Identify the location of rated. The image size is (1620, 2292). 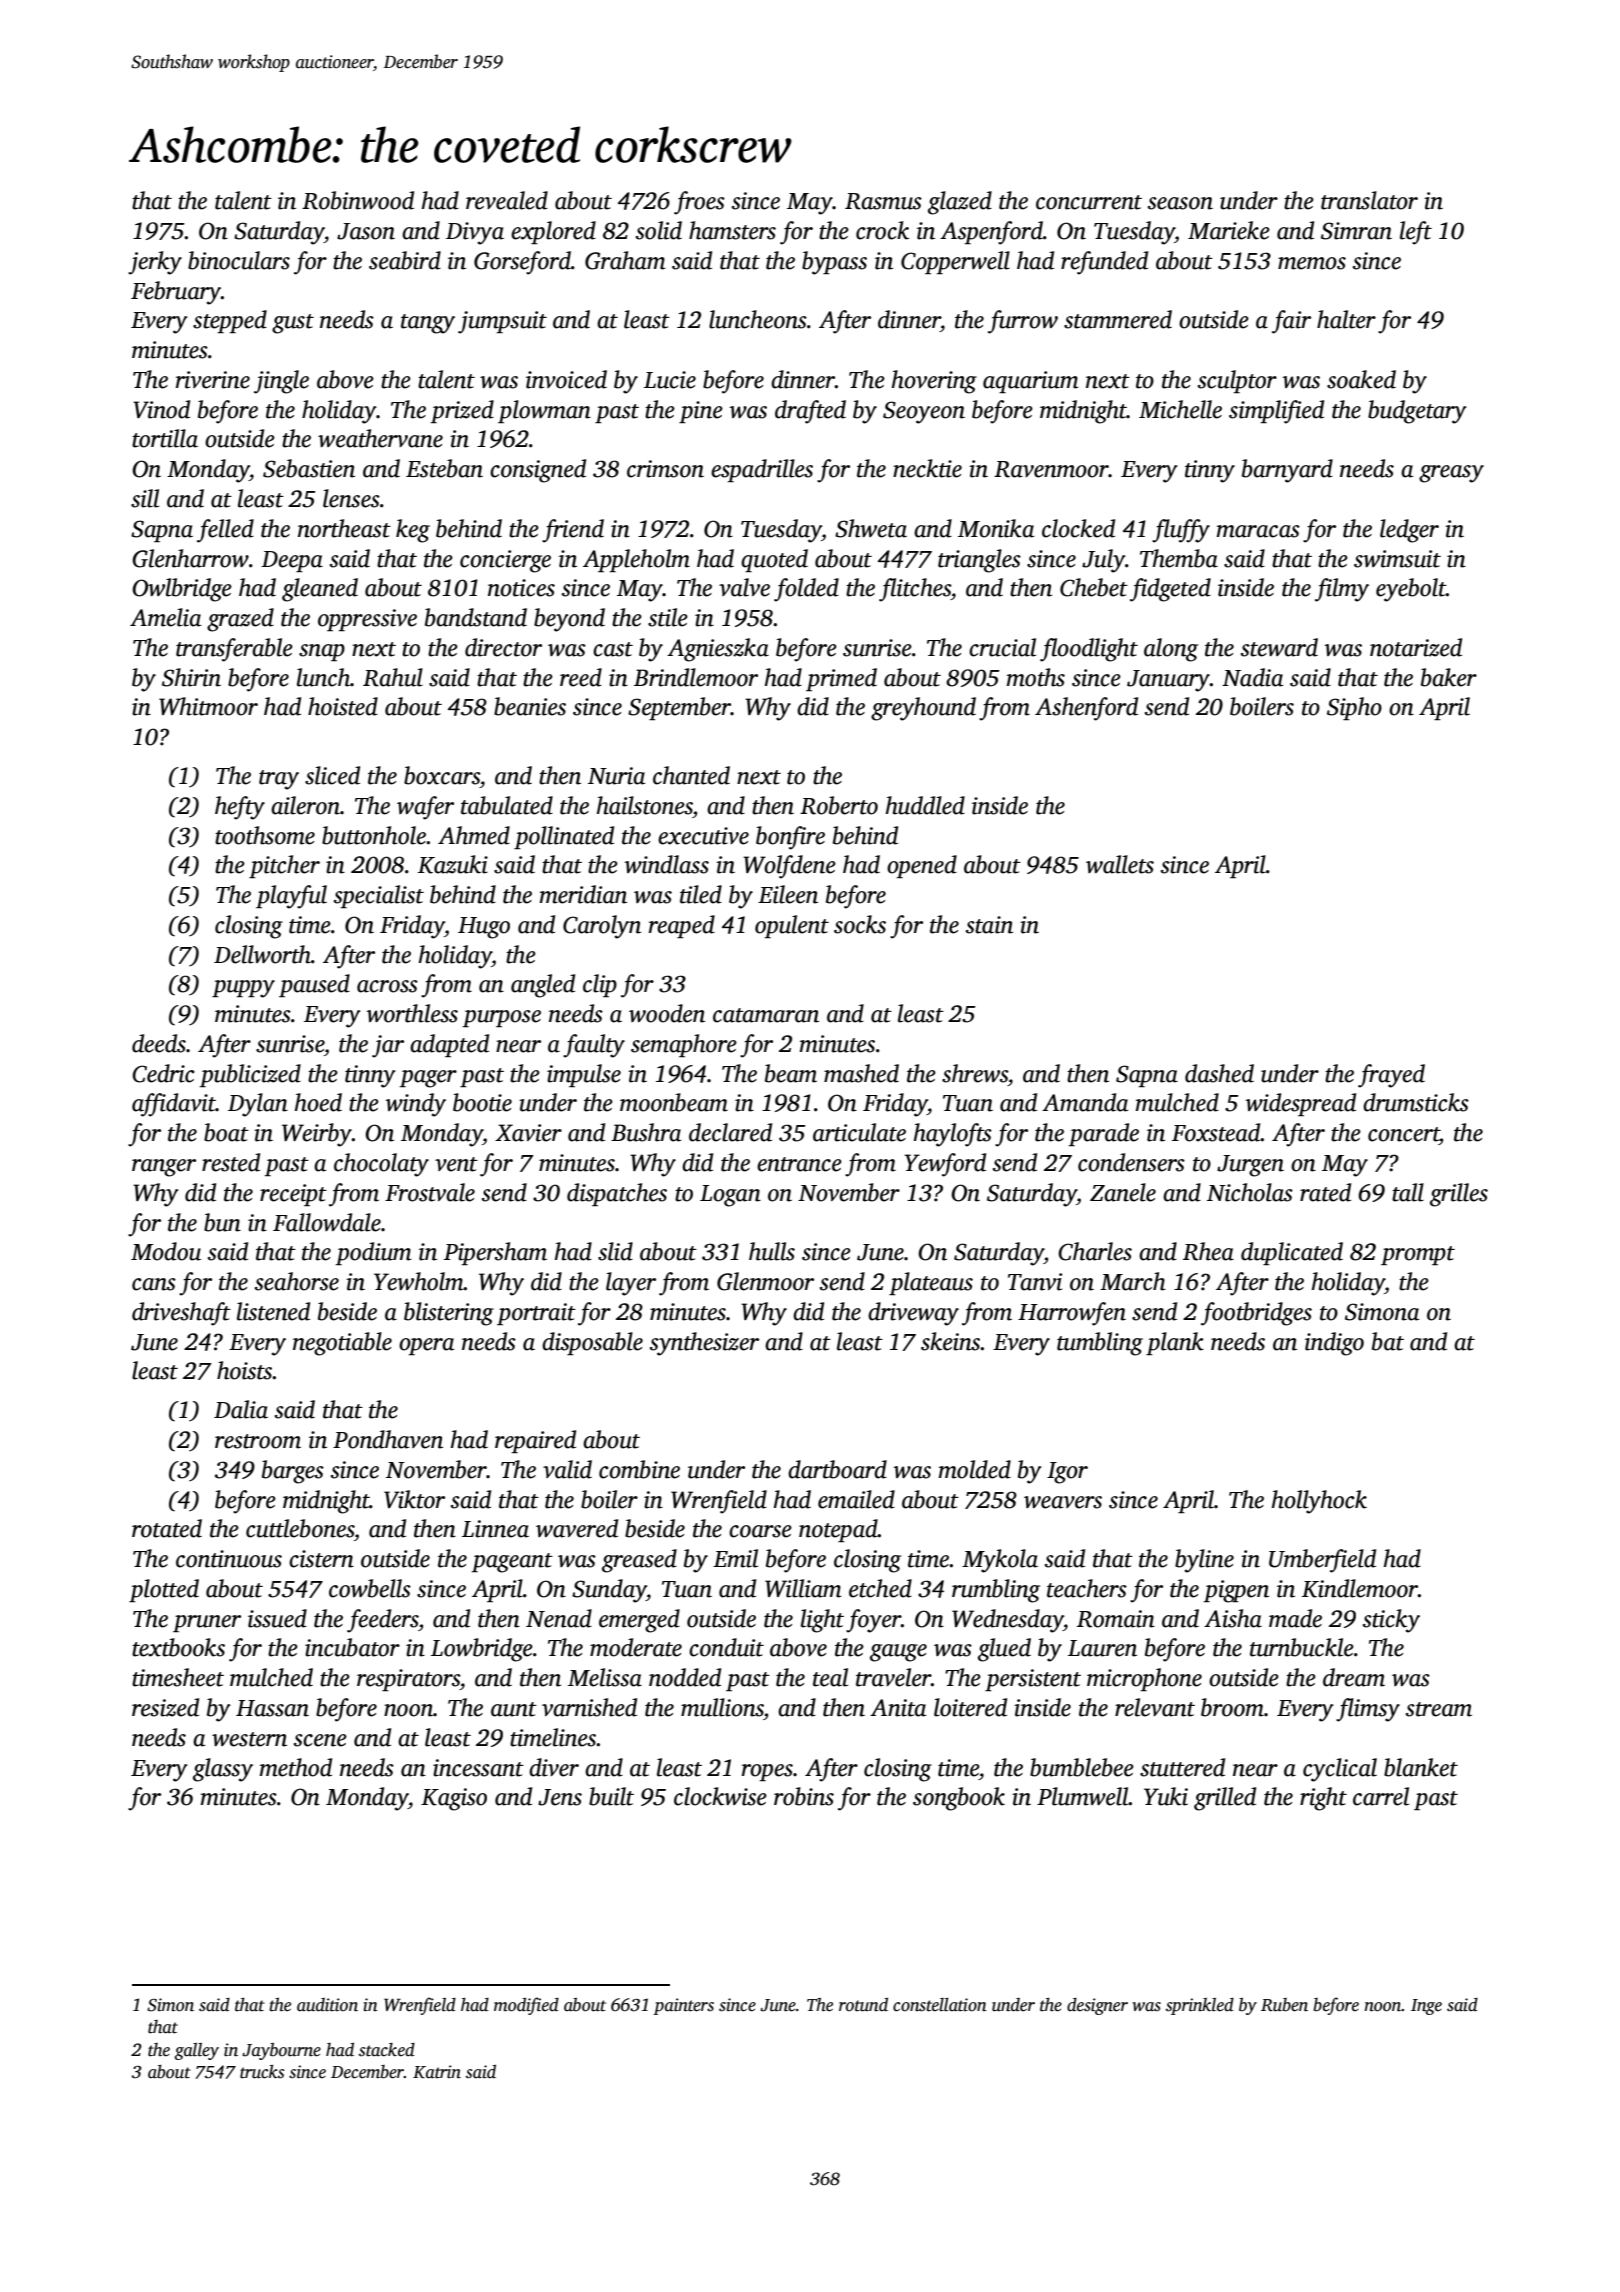
(1325, 1192).
